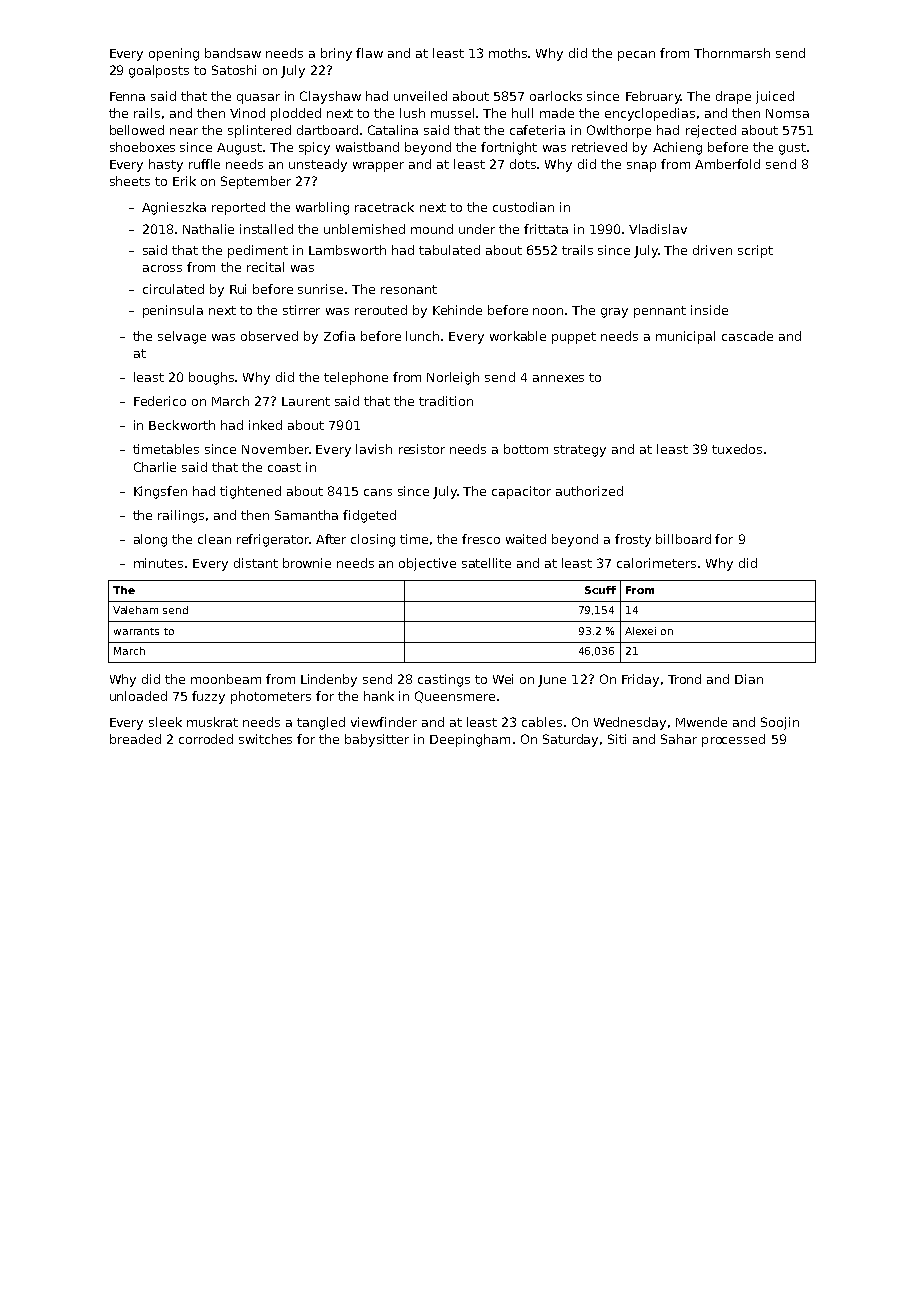 The width and height of the screenshot is (924, 1308). I want to click on Erik, so click(184, 181).
